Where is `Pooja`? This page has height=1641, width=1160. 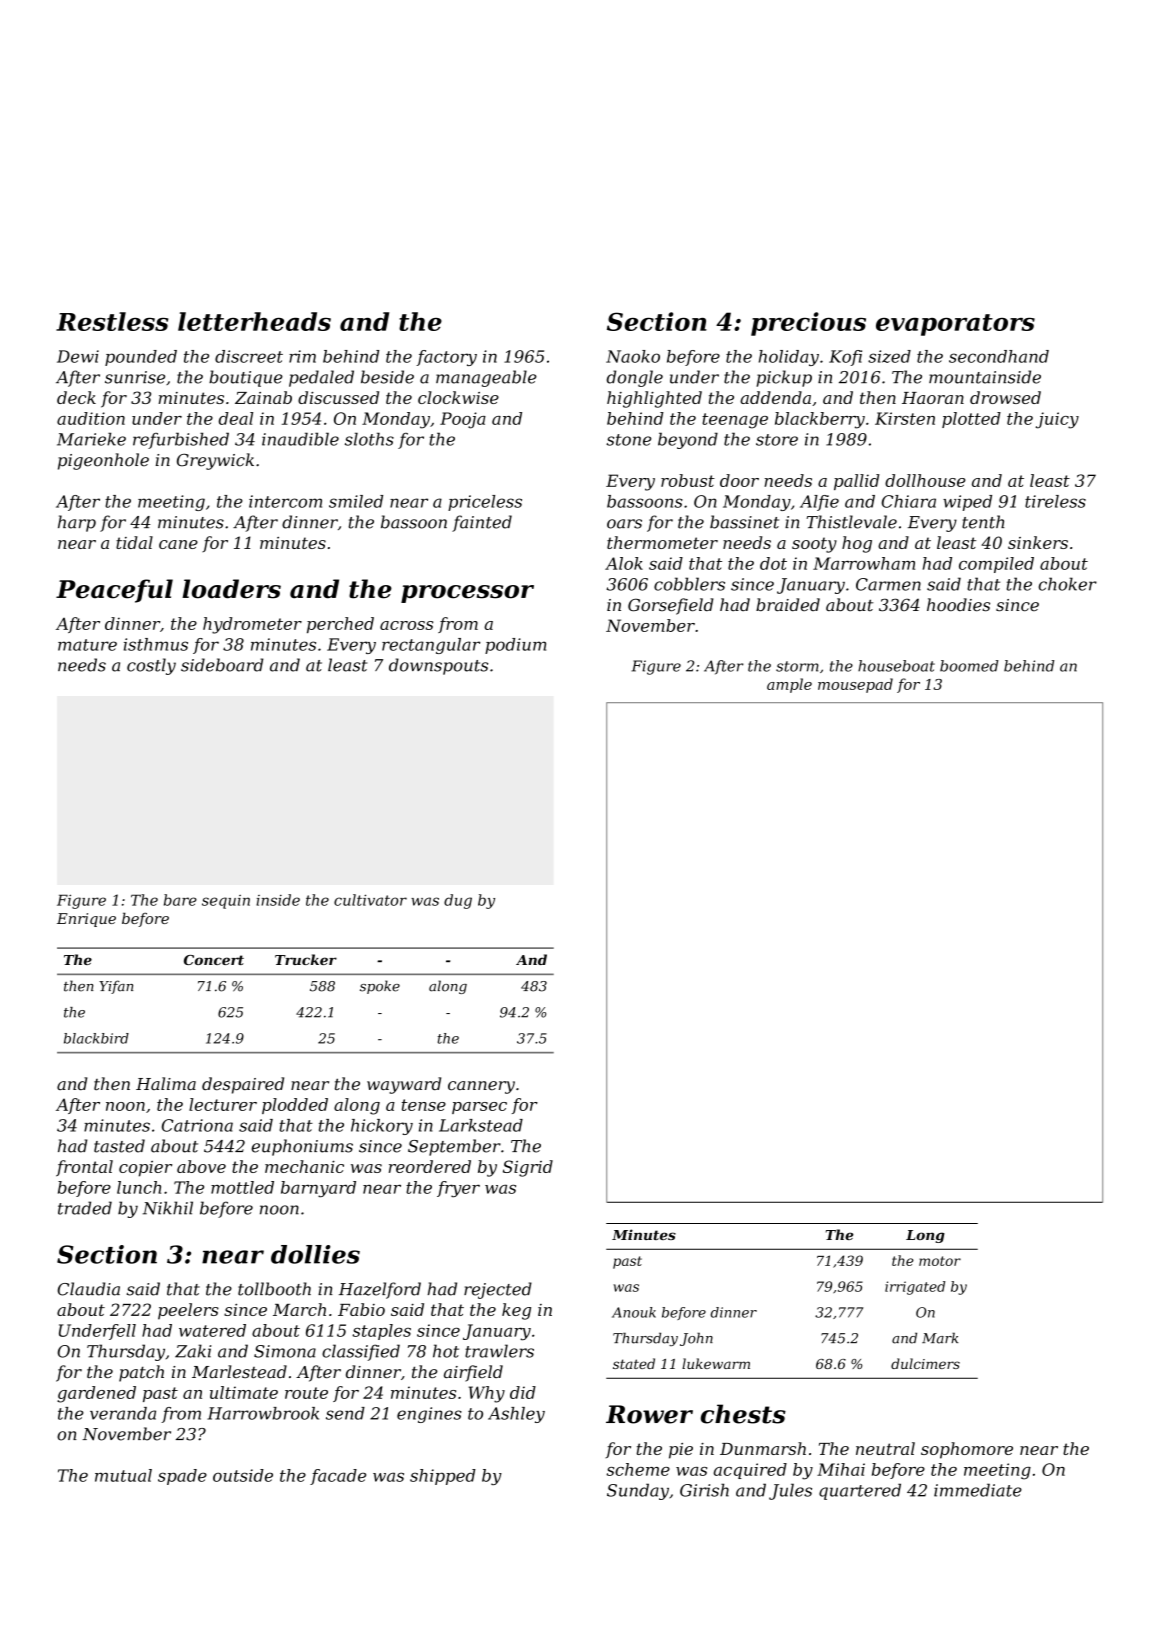
Pooja is located at coordinates (463, 420).
